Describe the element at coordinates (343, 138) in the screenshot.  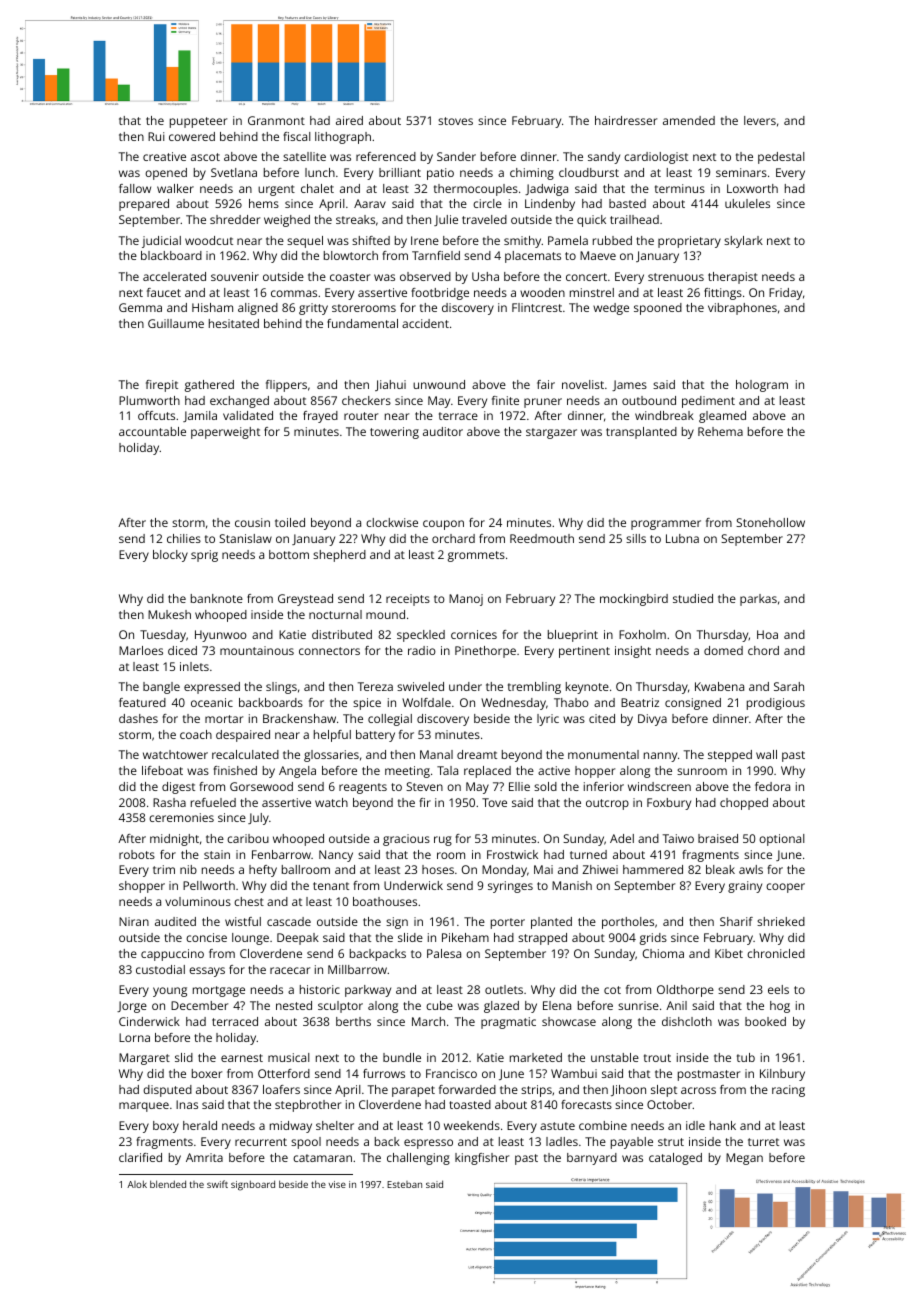
I see `lithograph` at that location.
